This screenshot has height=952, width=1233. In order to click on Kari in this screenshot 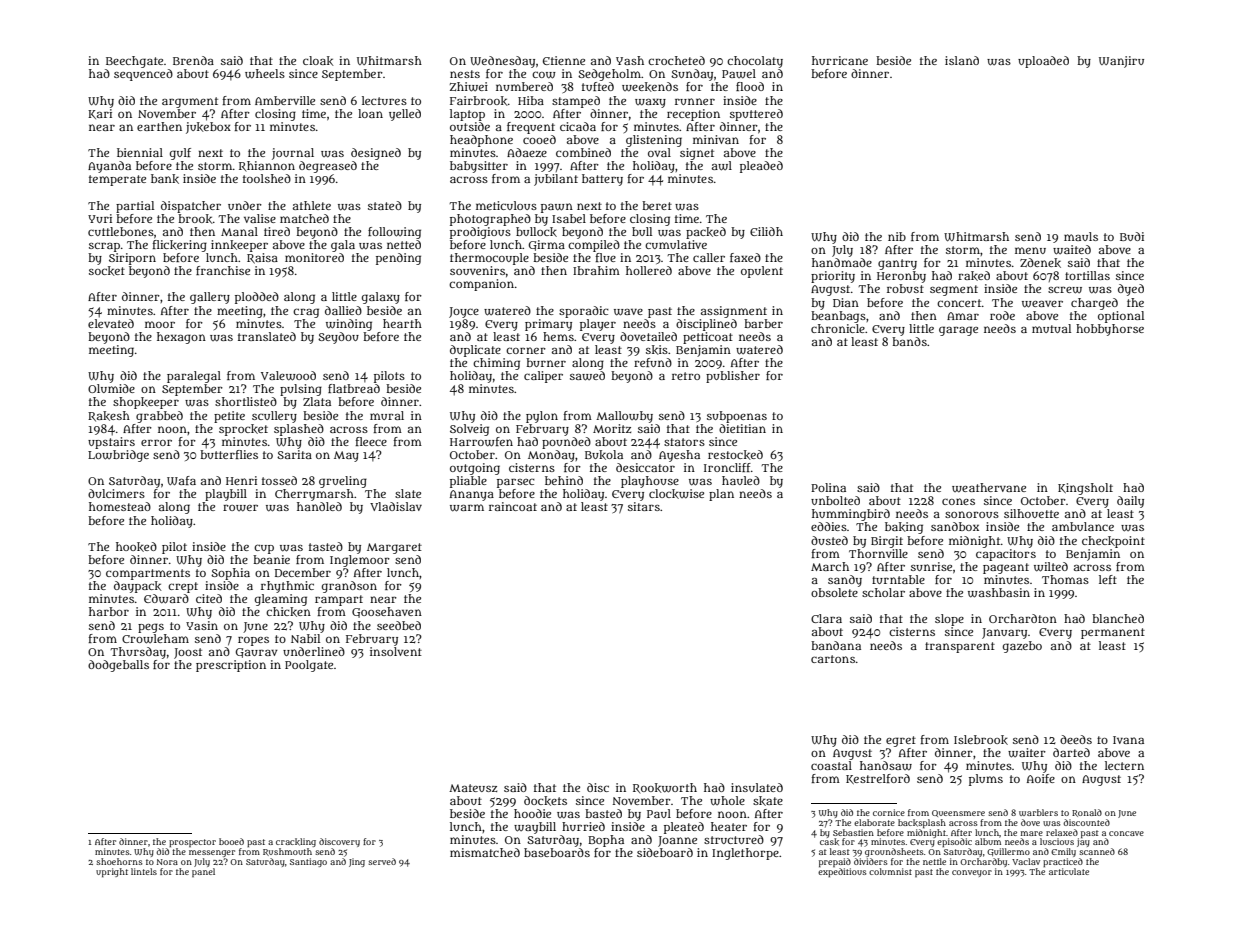, I will do `click(100, 114)`.
